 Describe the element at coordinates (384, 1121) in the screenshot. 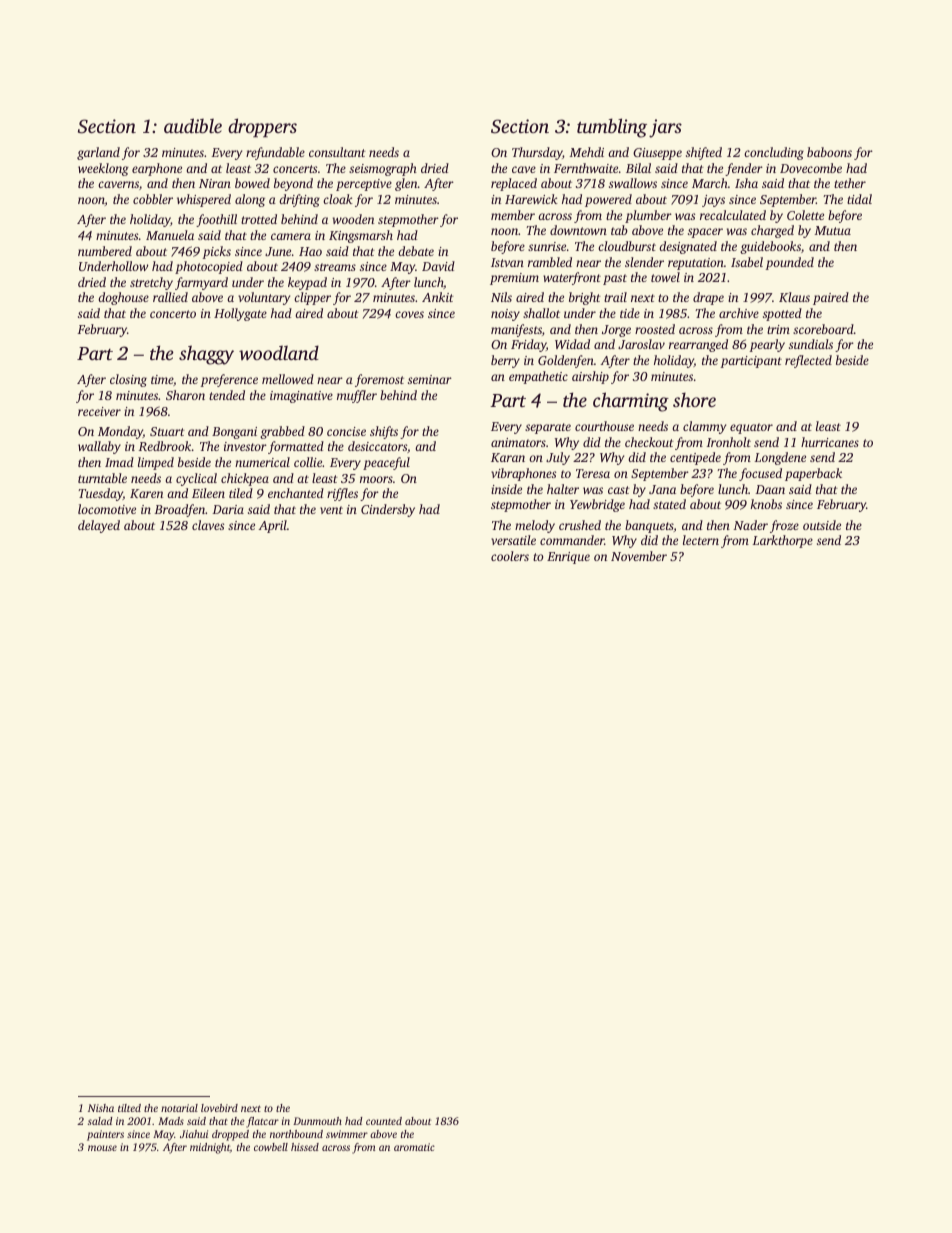

I see `counted` at that location.
